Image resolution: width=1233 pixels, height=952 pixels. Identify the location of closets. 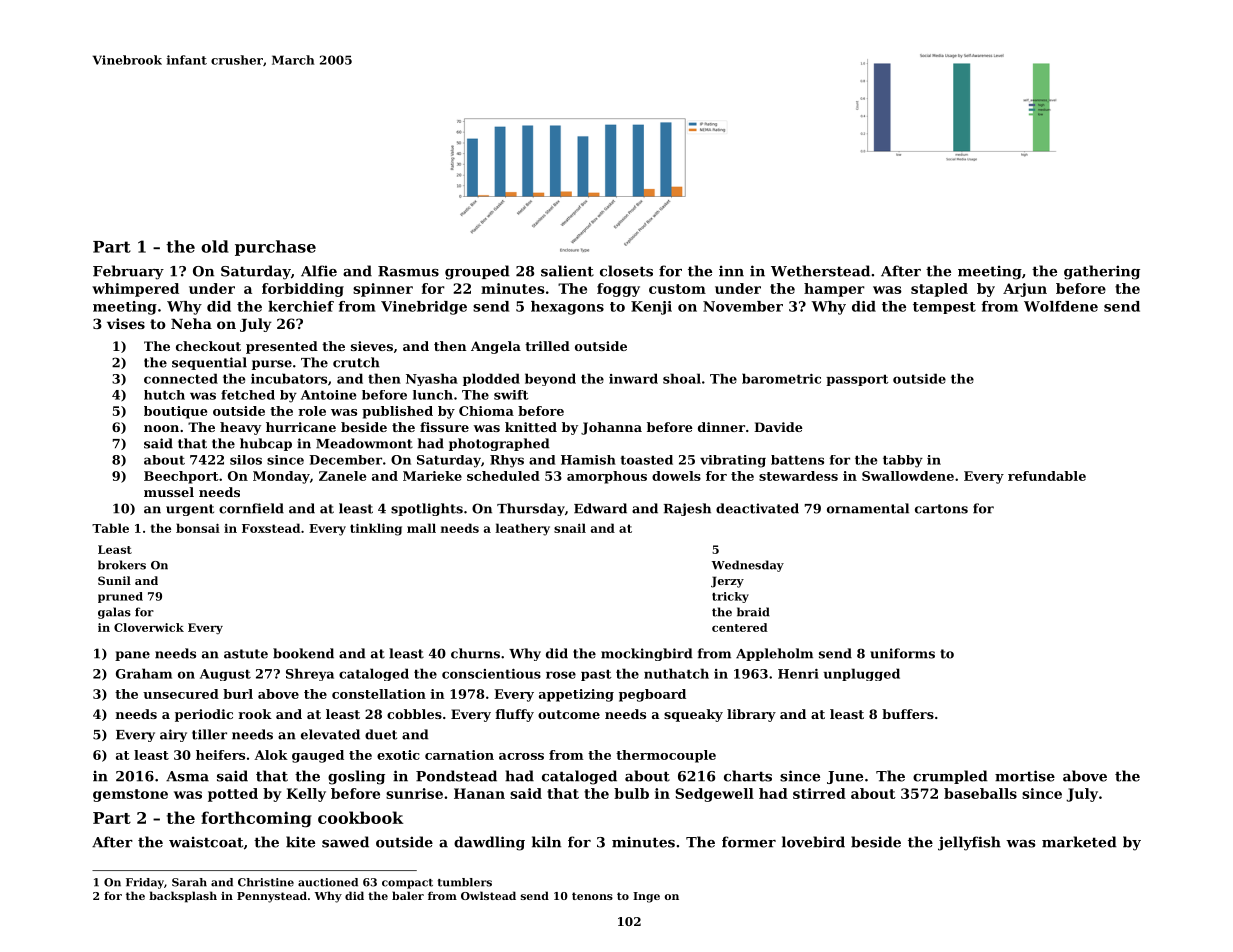
(626, 271).
